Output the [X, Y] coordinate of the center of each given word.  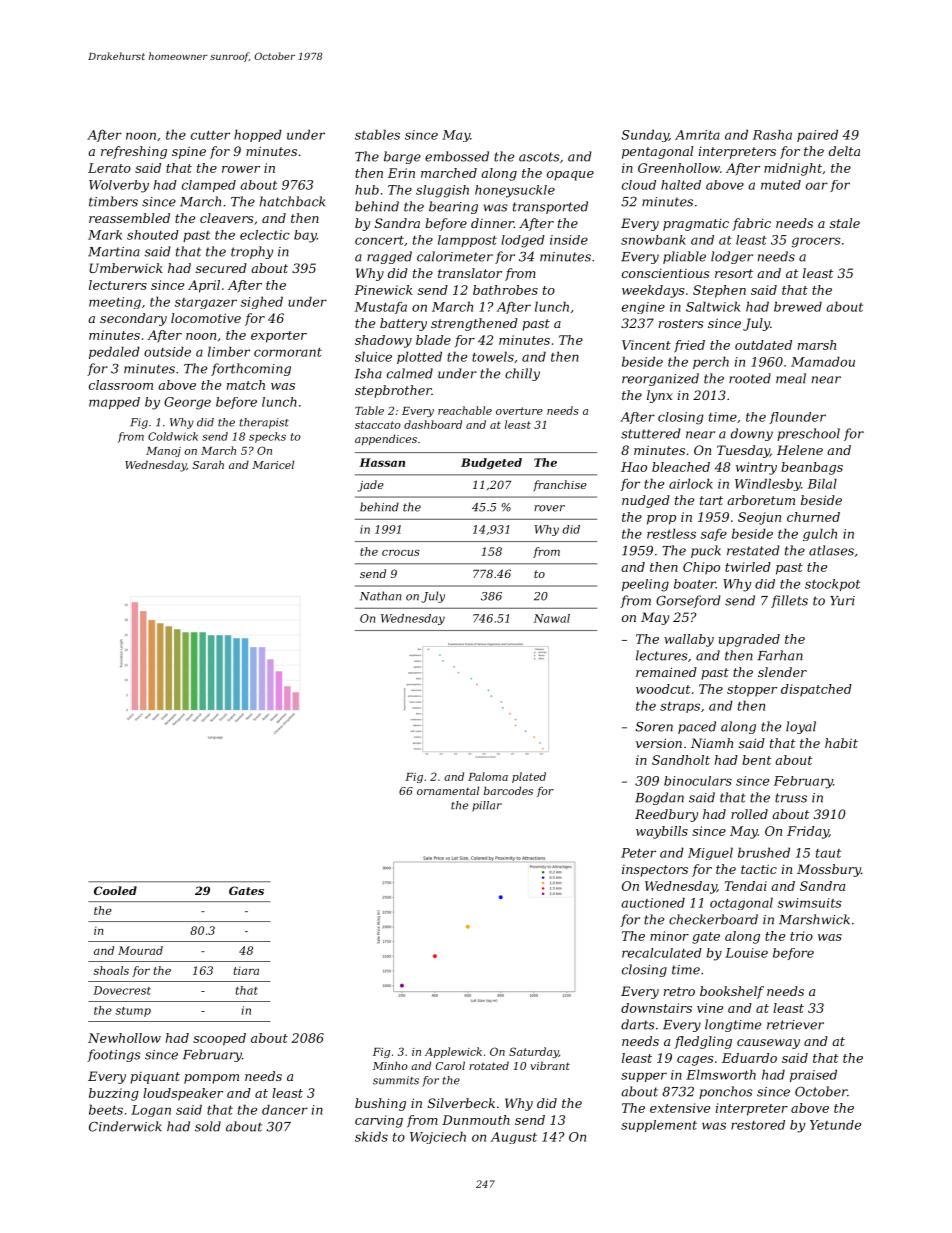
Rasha [772, 134]
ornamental [448, 790]
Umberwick [126, 268]
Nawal [552, 618]
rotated [489, 1065]
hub [367, 190]
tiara [246, 970]
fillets [789, 601]
